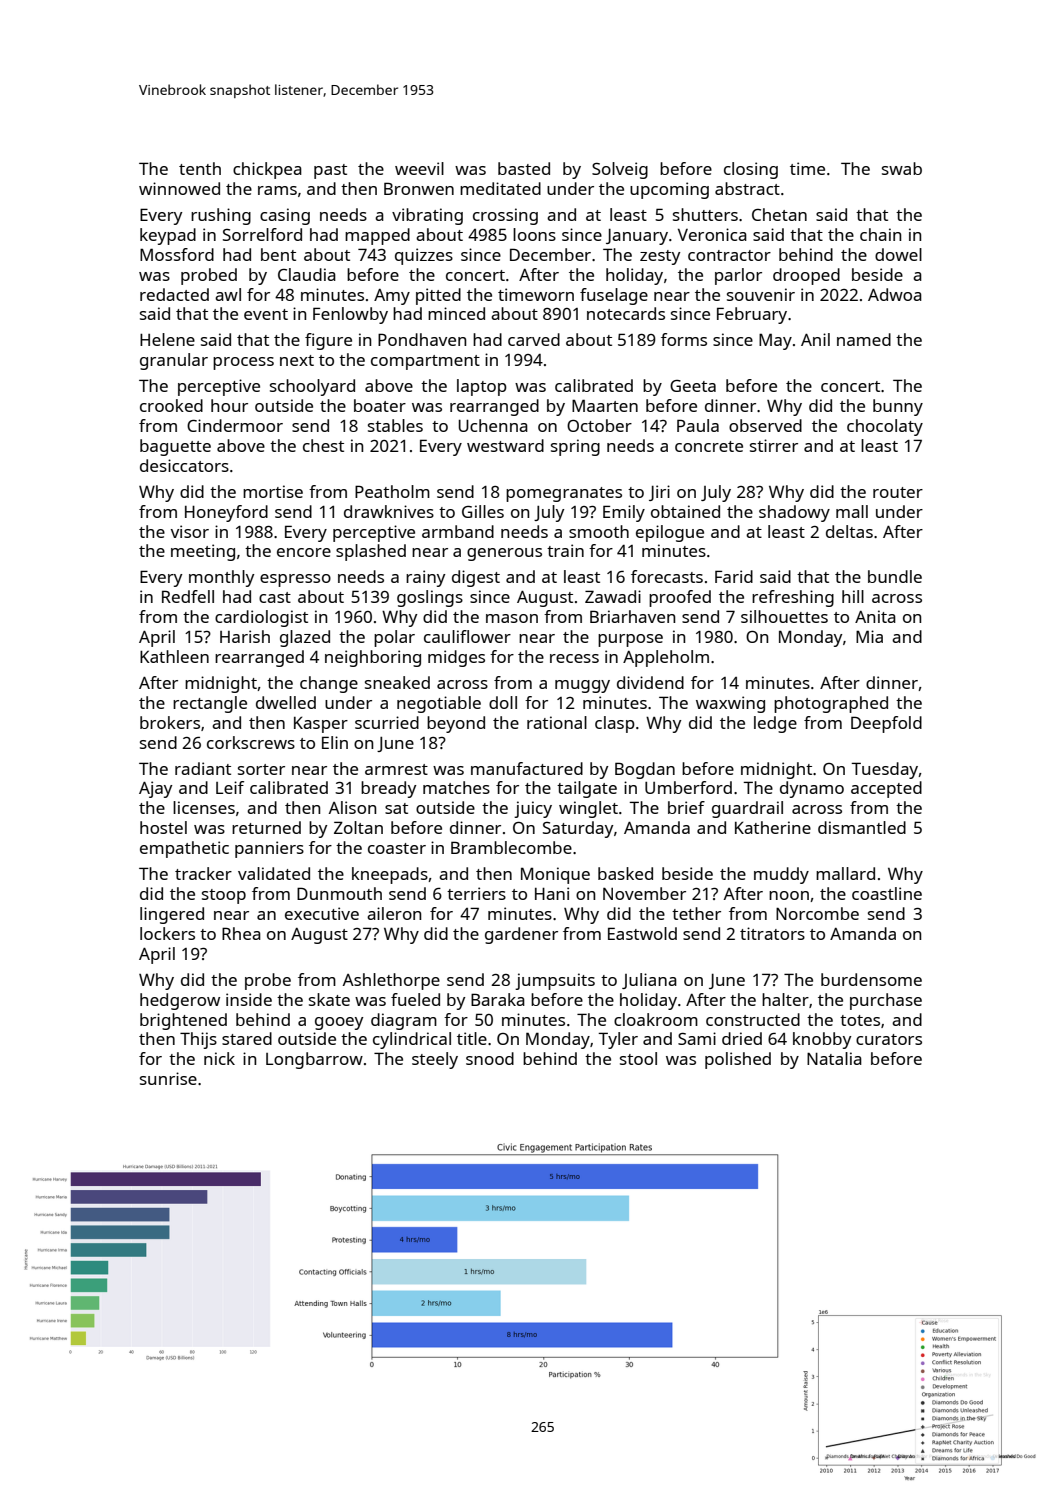  I want to click on Ashlethorpe, so click(391, 981).
